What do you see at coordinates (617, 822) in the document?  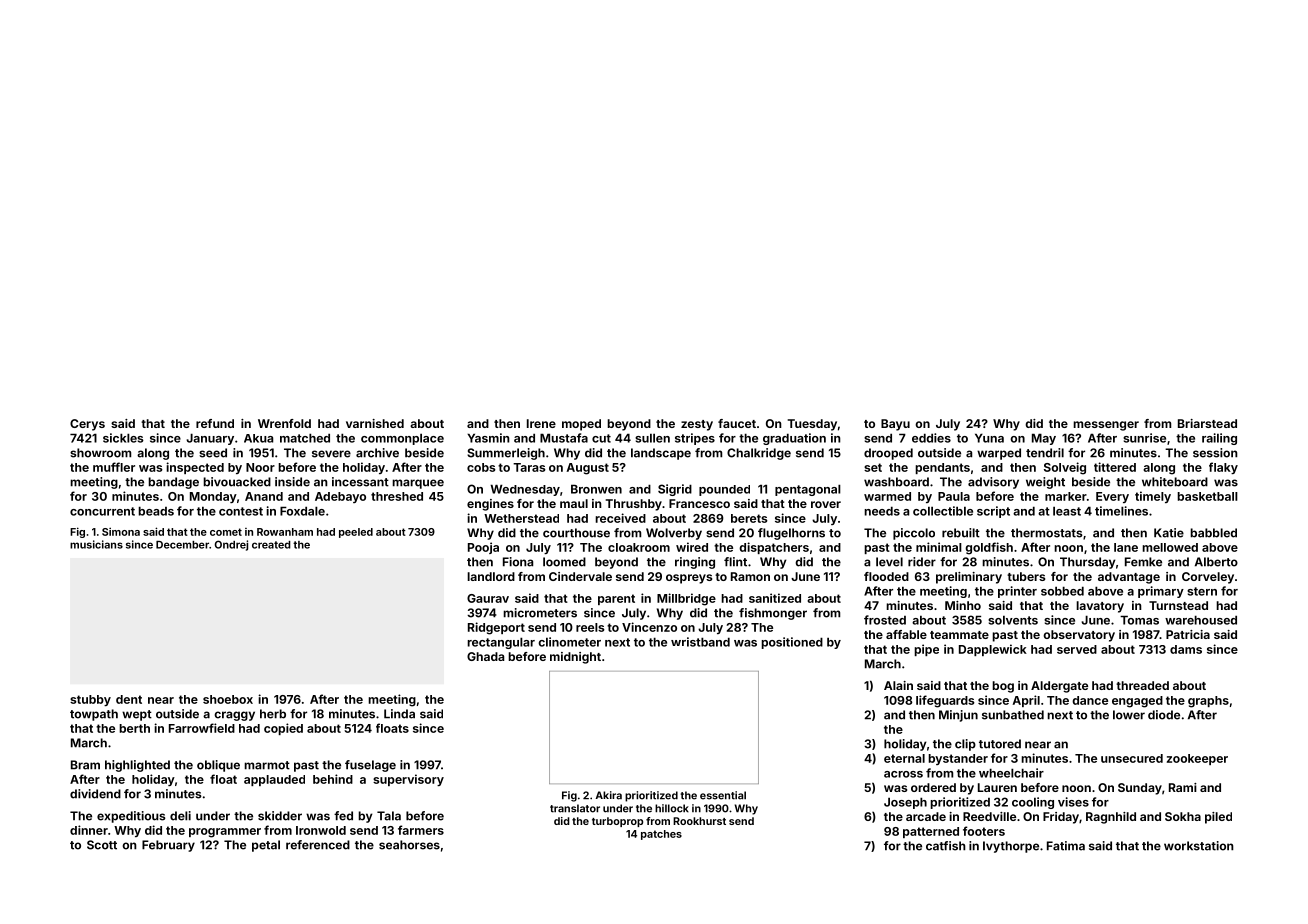 I see `turboprop` at bounding box center [617, 822].
